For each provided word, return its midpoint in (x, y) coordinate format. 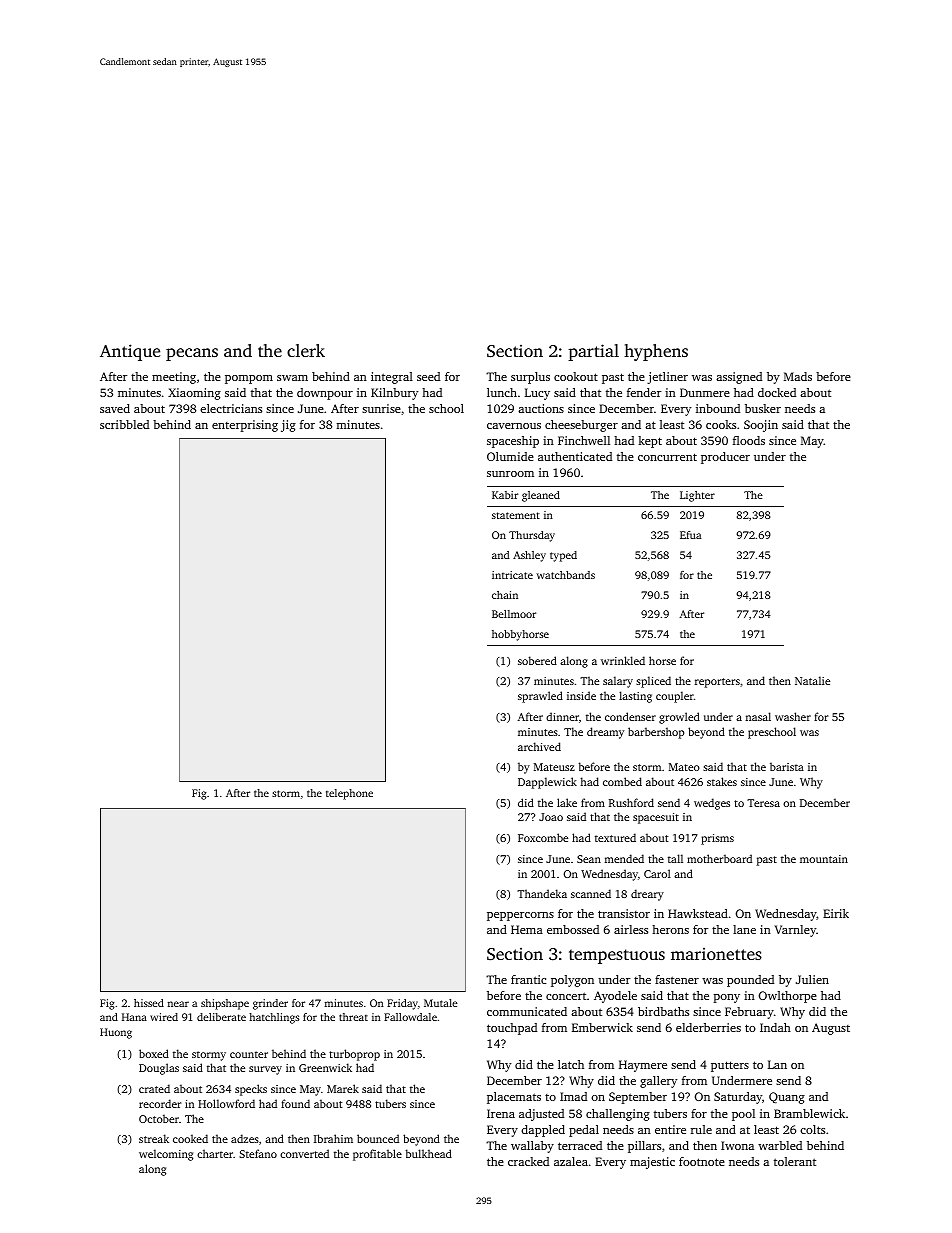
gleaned (541, 496)
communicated (527, 1011)
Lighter (697, 496)
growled (679, 718)
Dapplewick (547, 783)
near (178, 1004)
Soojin (761, 426)
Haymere (643, 1066)
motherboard (719, 858)
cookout (576, 376)
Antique (130, 352)
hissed (149, 1003)
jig (288, 426)
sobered (537, 660)
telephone (349, 794)
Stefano (258, 1153)
